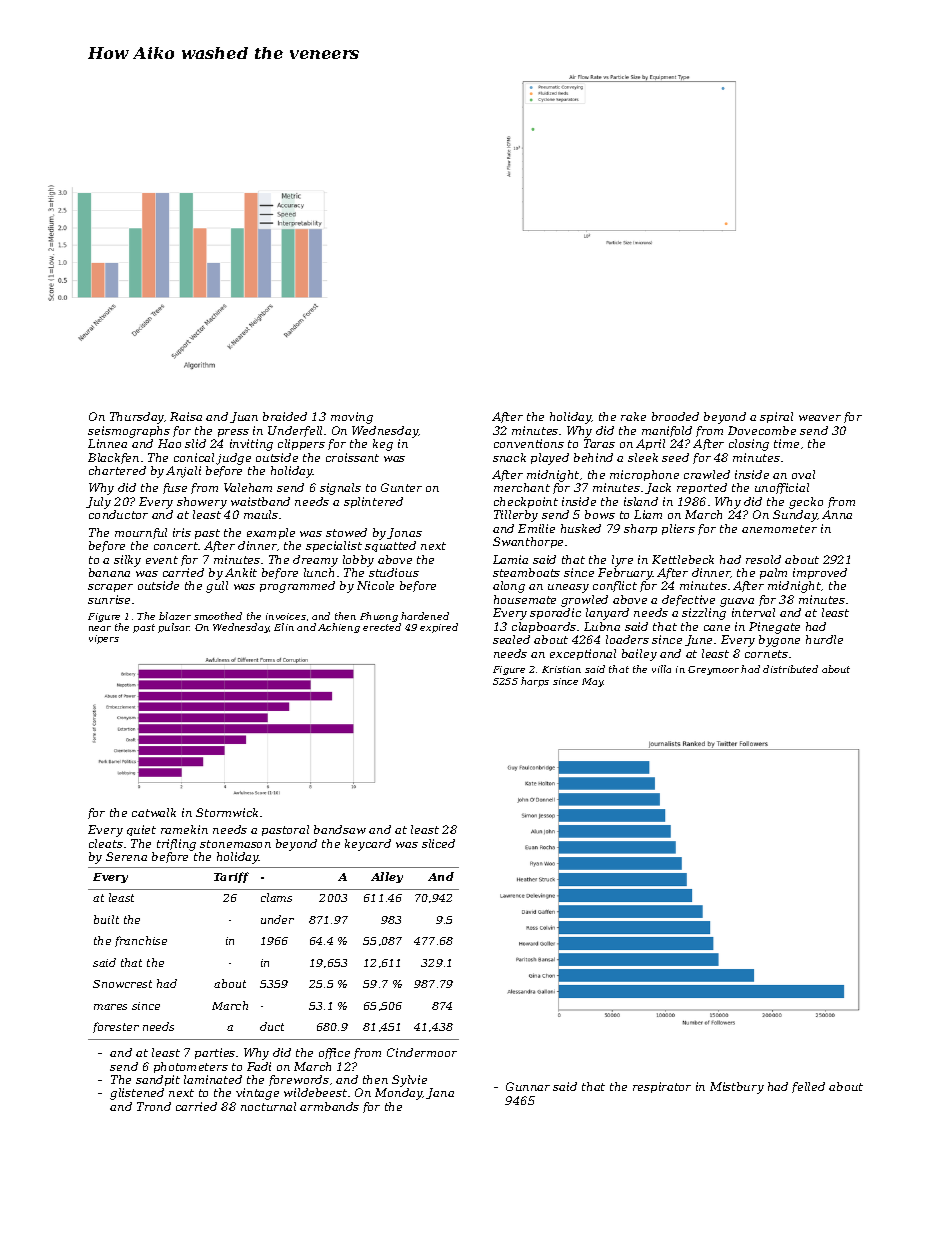  I want to click on Alley, so click(387, 877).
